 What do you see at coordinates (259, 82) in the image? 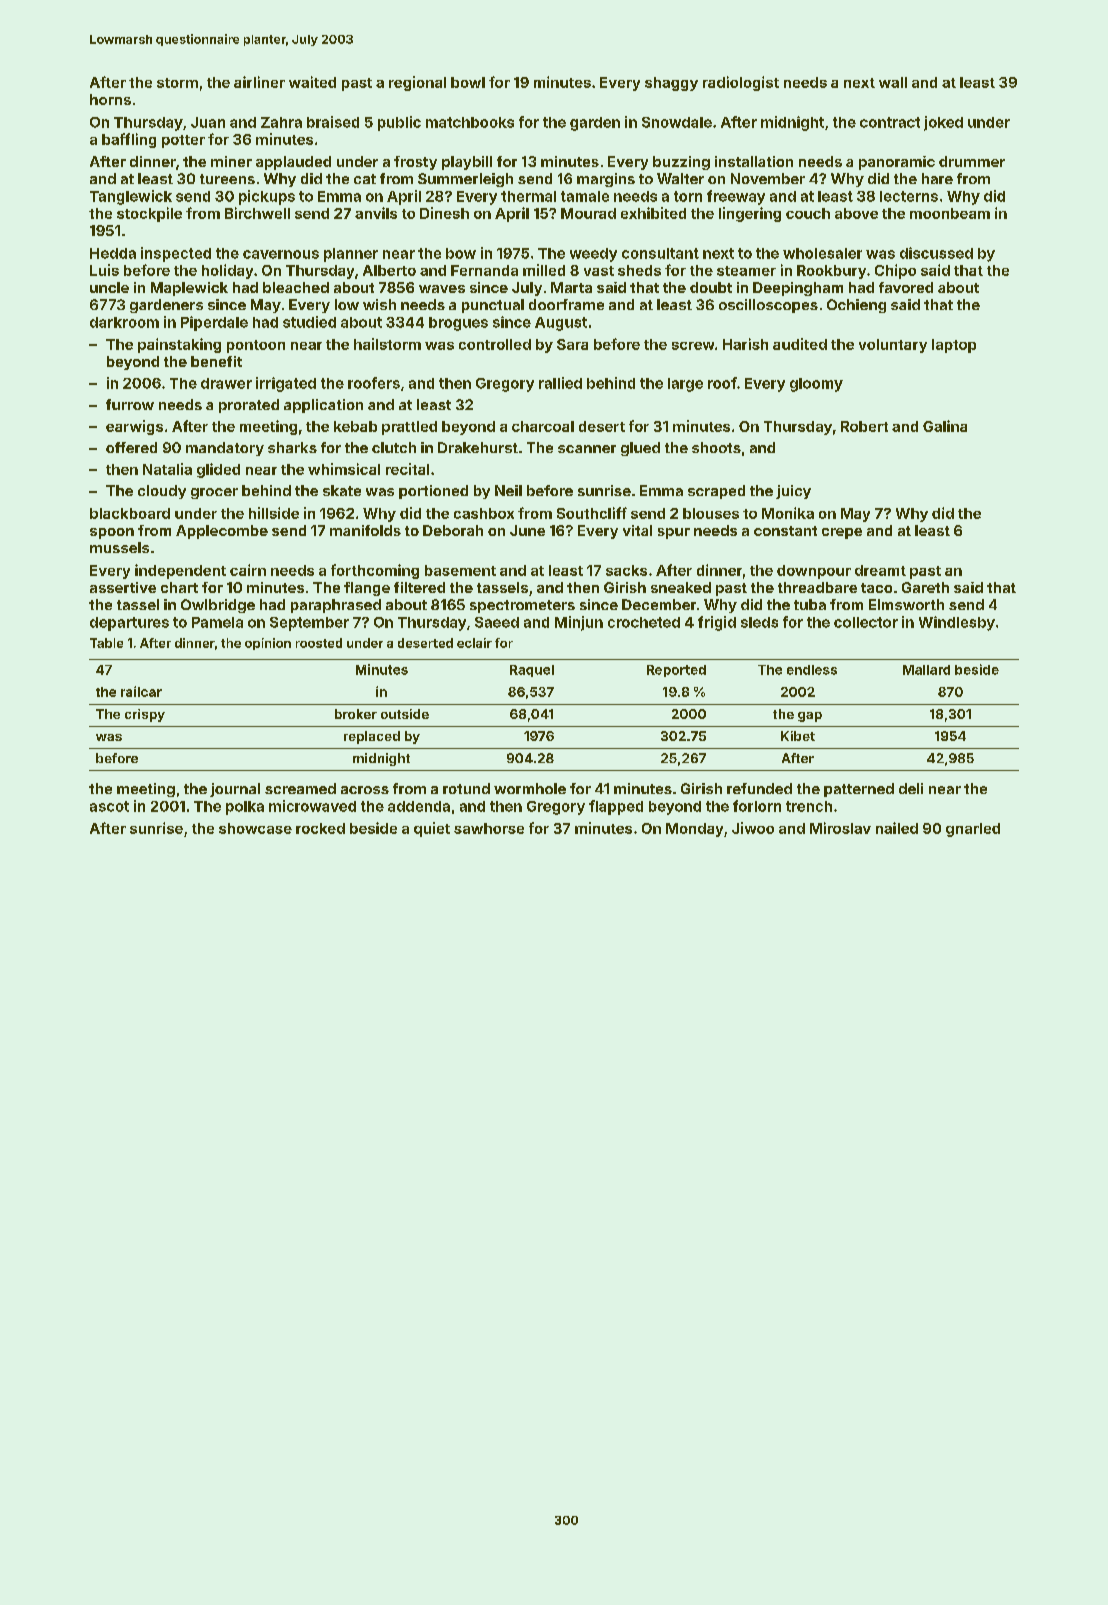
I see `airliner` at bounding box center [259, 82].
